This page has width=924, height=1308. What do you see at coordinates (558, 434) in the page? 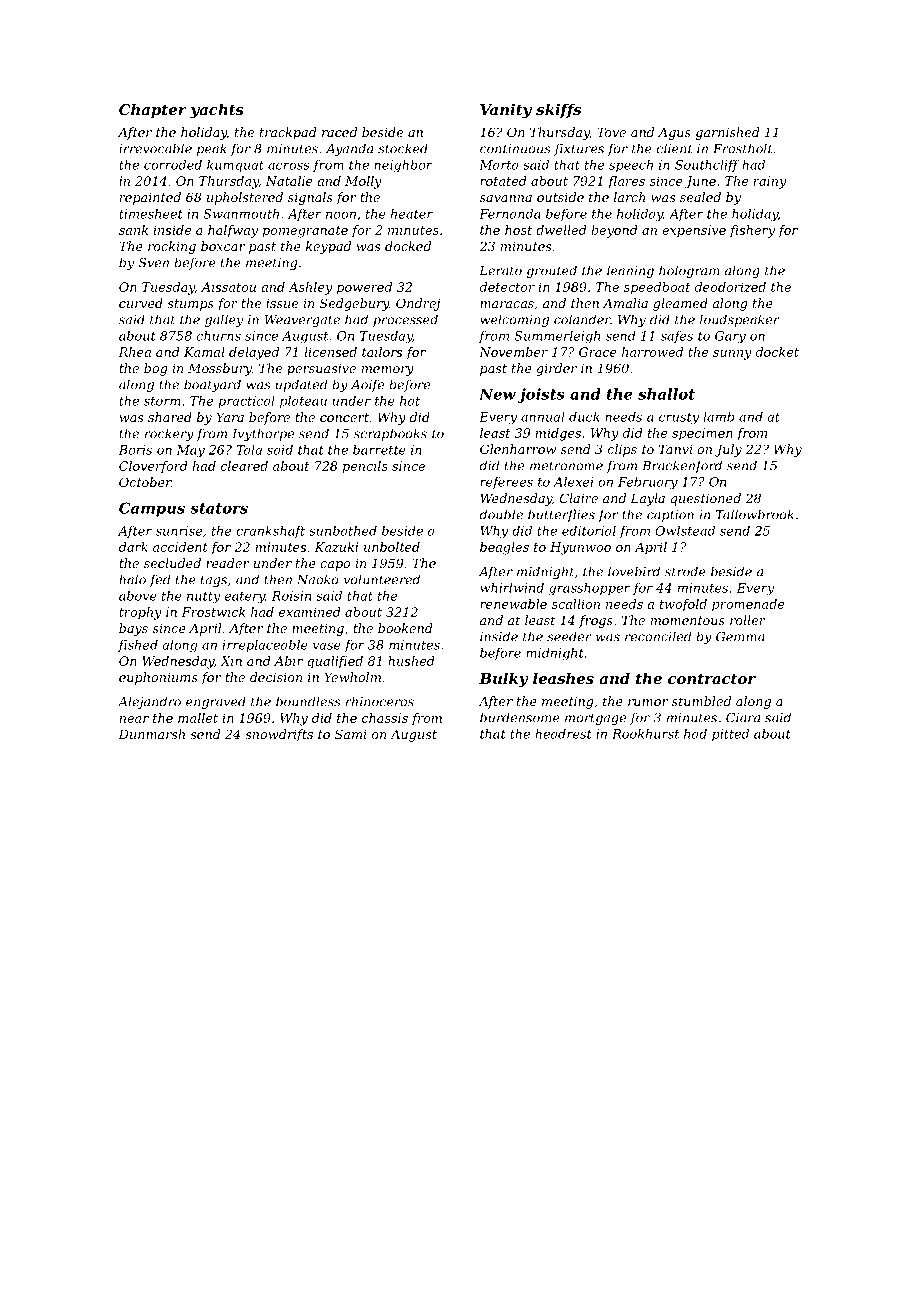
I see `midges` at bounding box center [558, 434].
